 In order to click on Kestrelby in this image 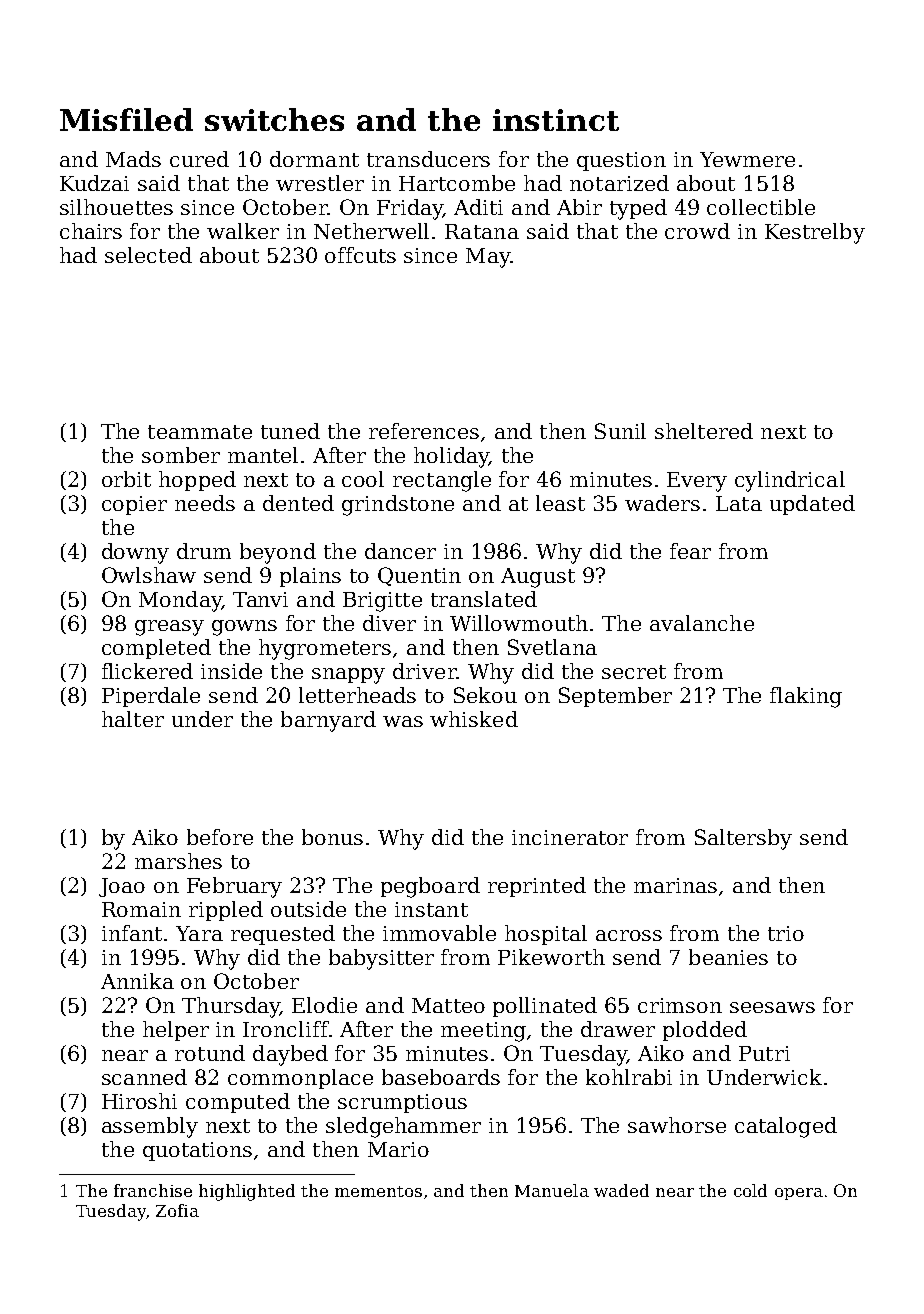, I will do `click(815, 233)`.
